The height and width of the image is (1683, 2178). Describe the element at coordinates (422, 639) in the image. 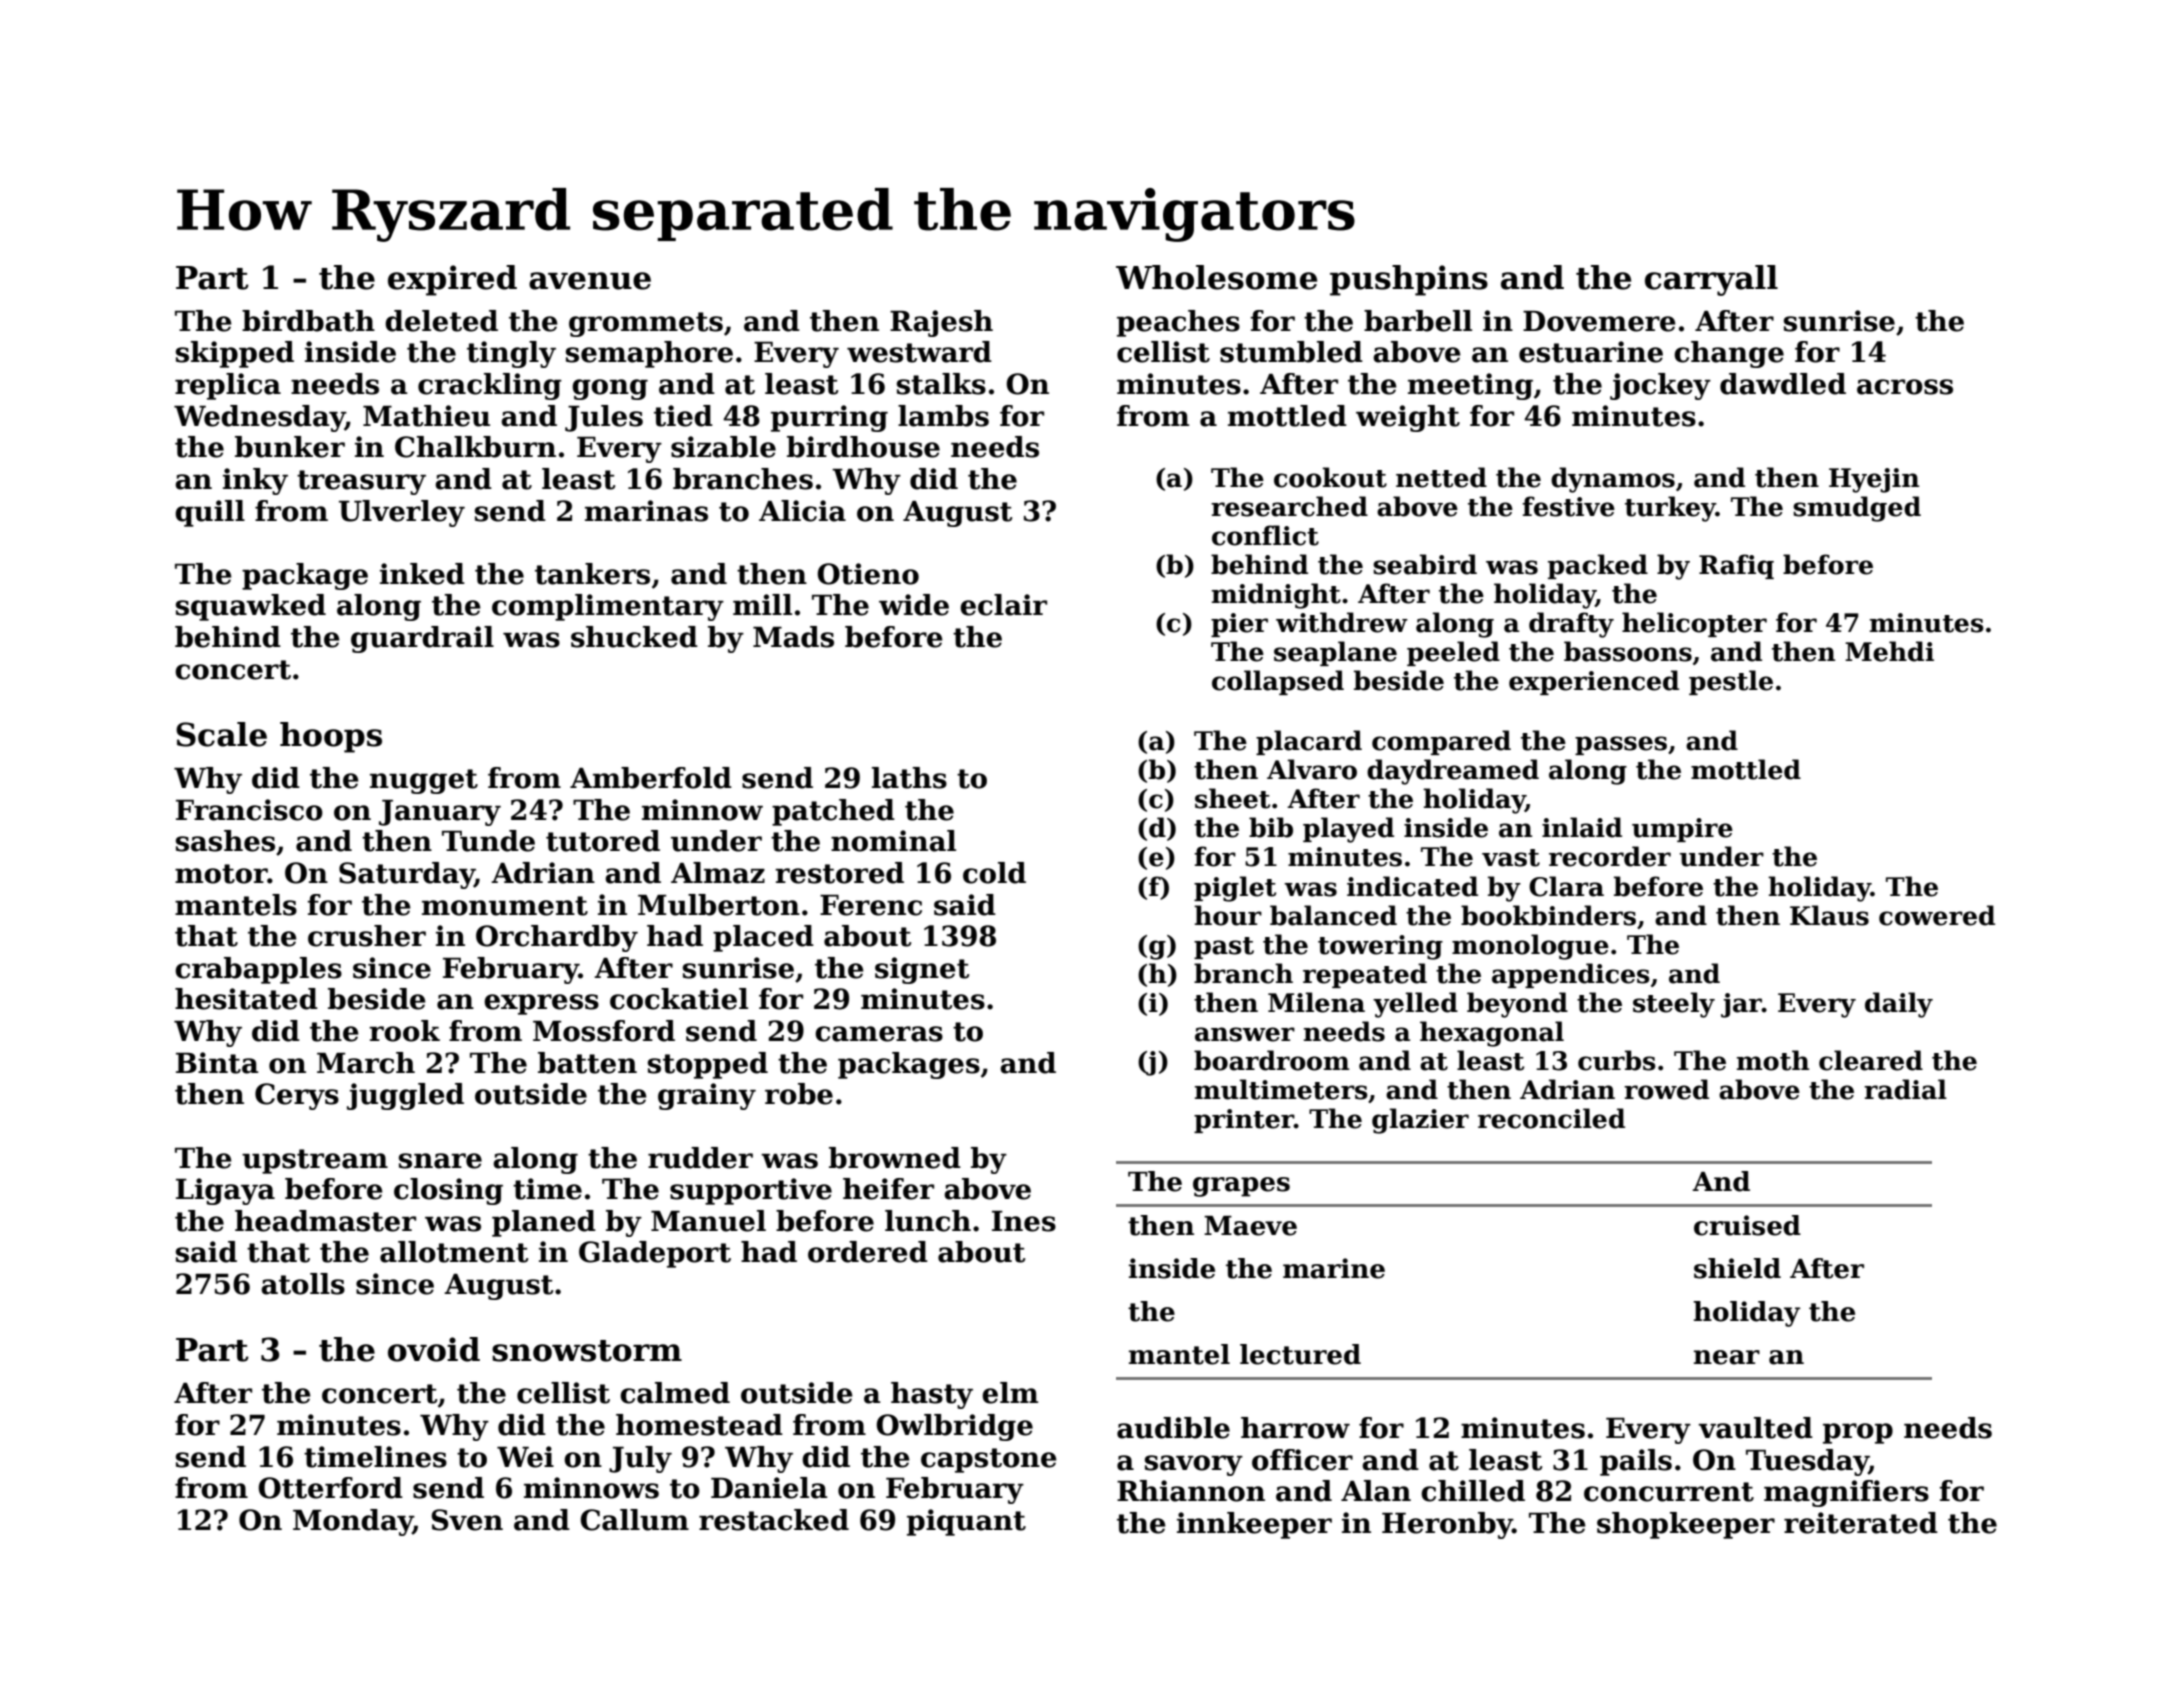

I see `guardrail` at that location.
